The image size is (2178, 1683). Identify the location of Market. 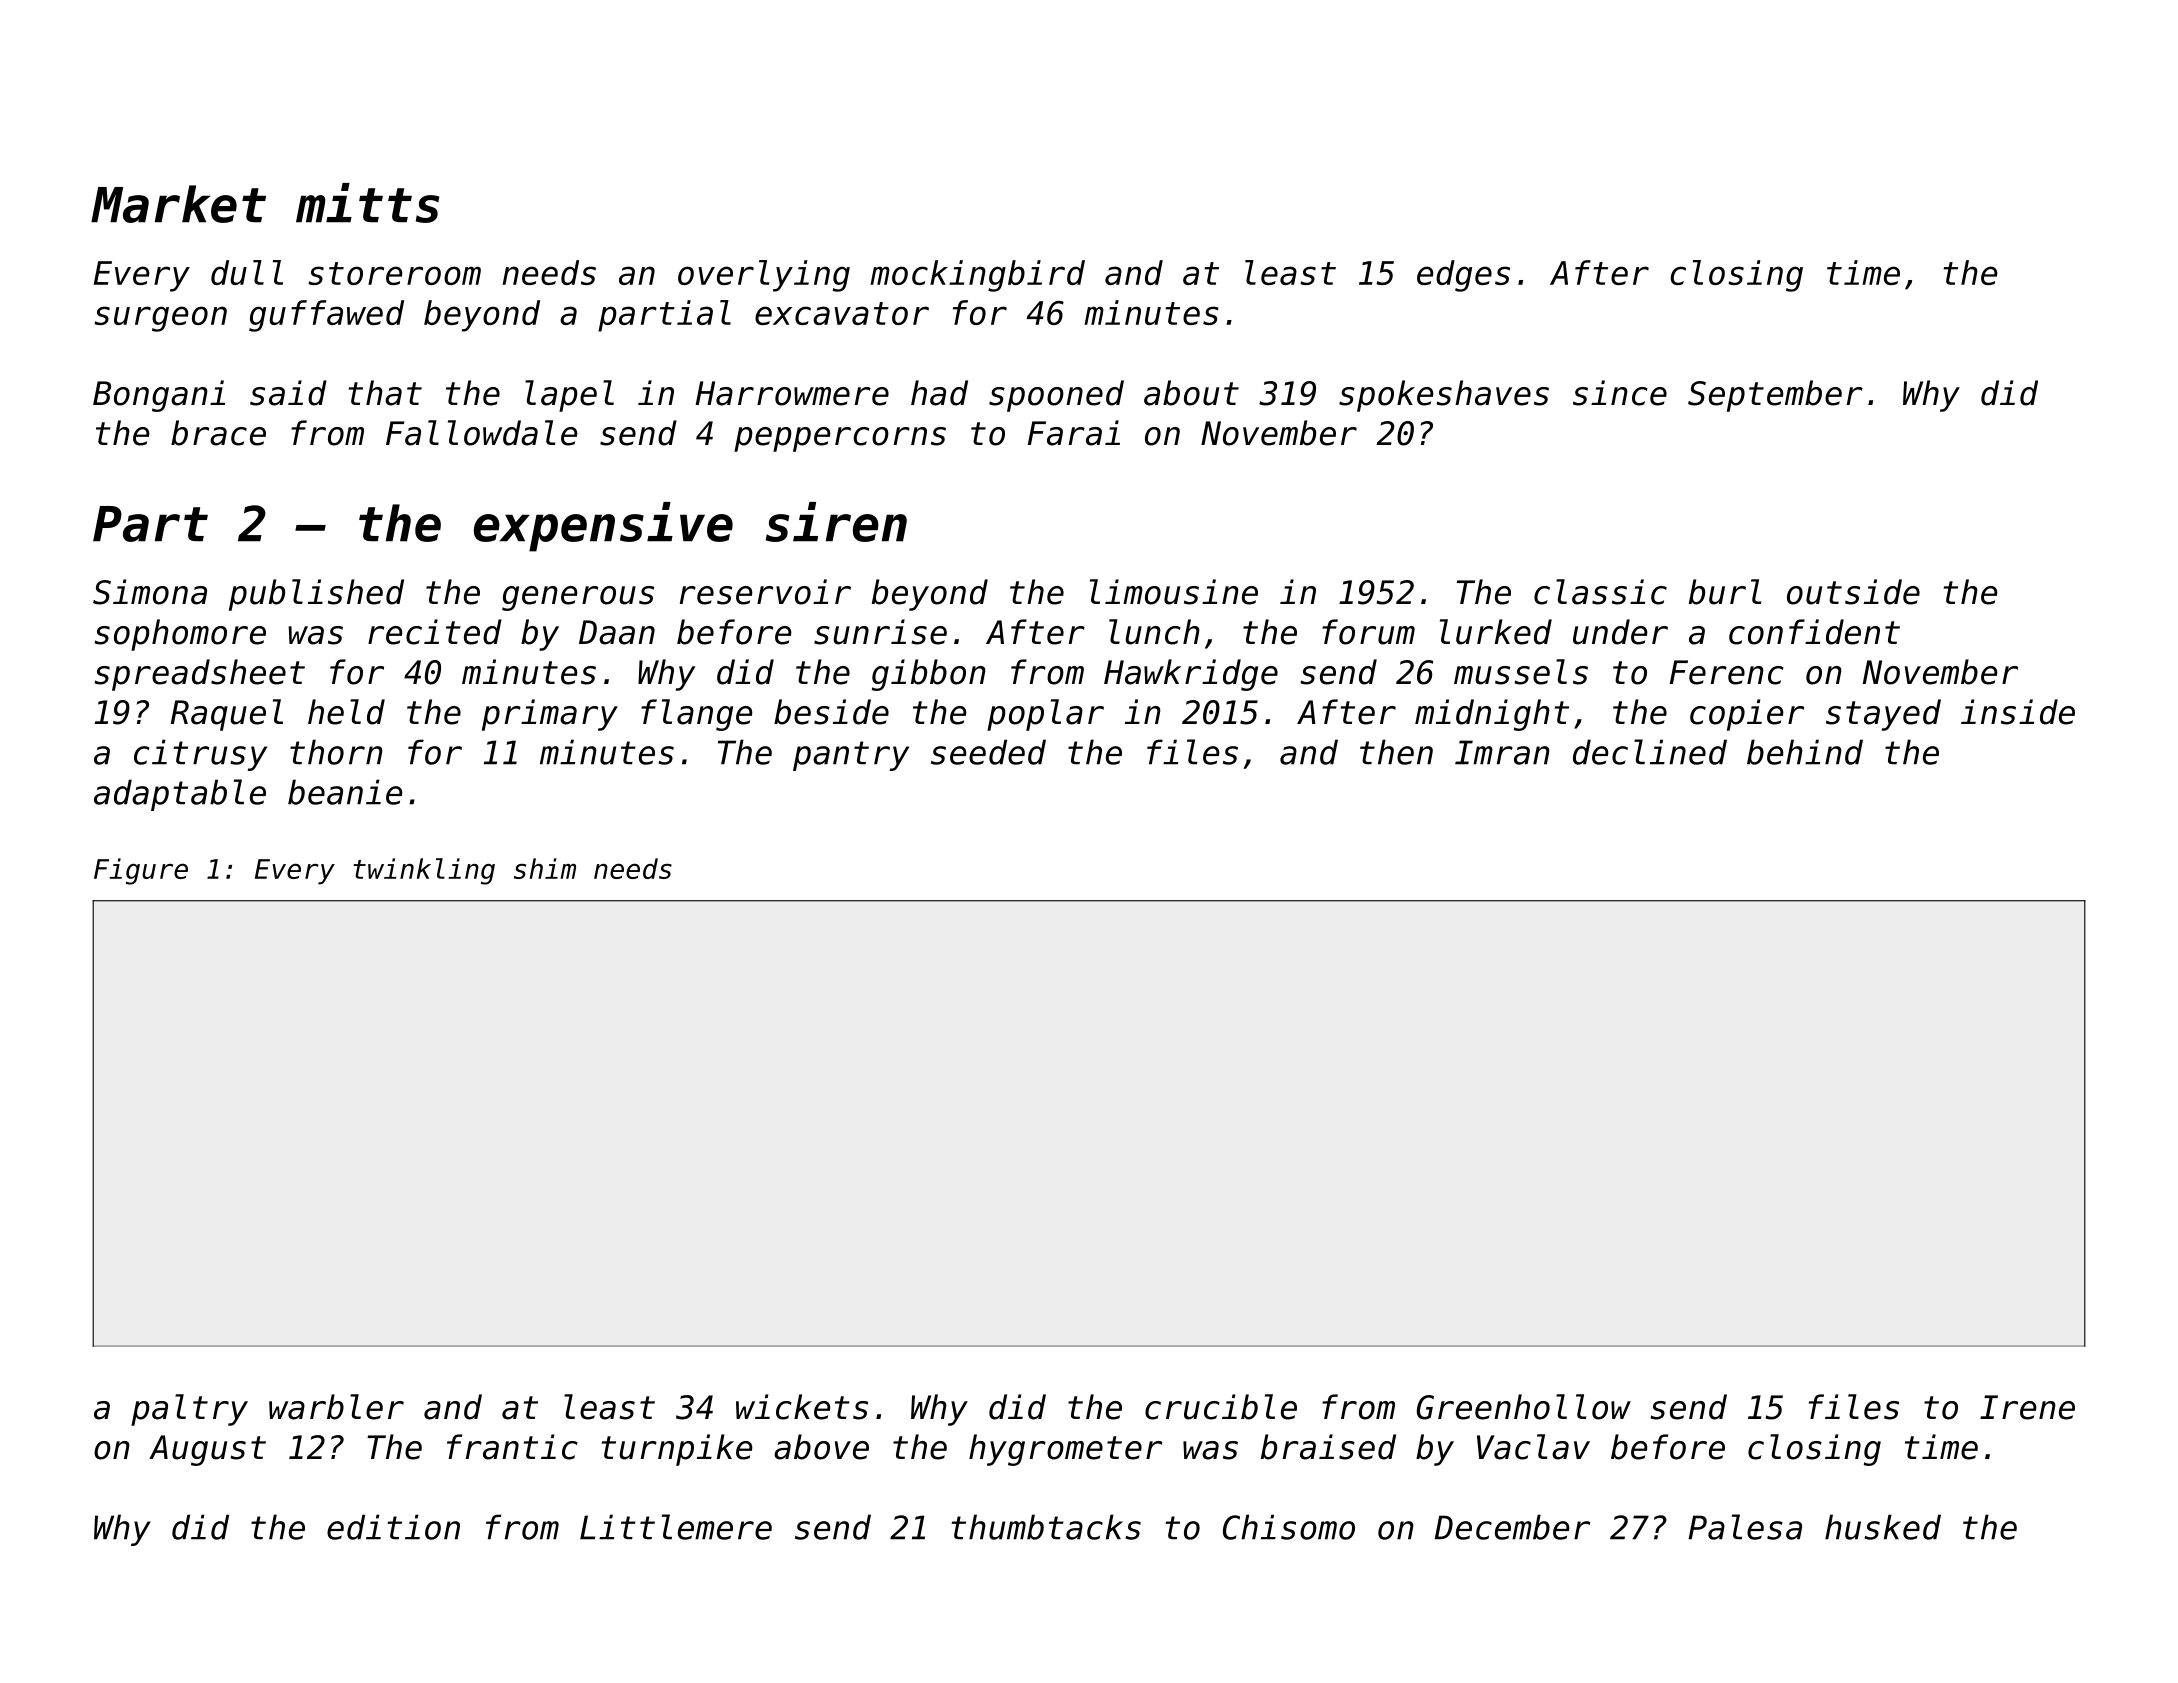
(178, 204).
